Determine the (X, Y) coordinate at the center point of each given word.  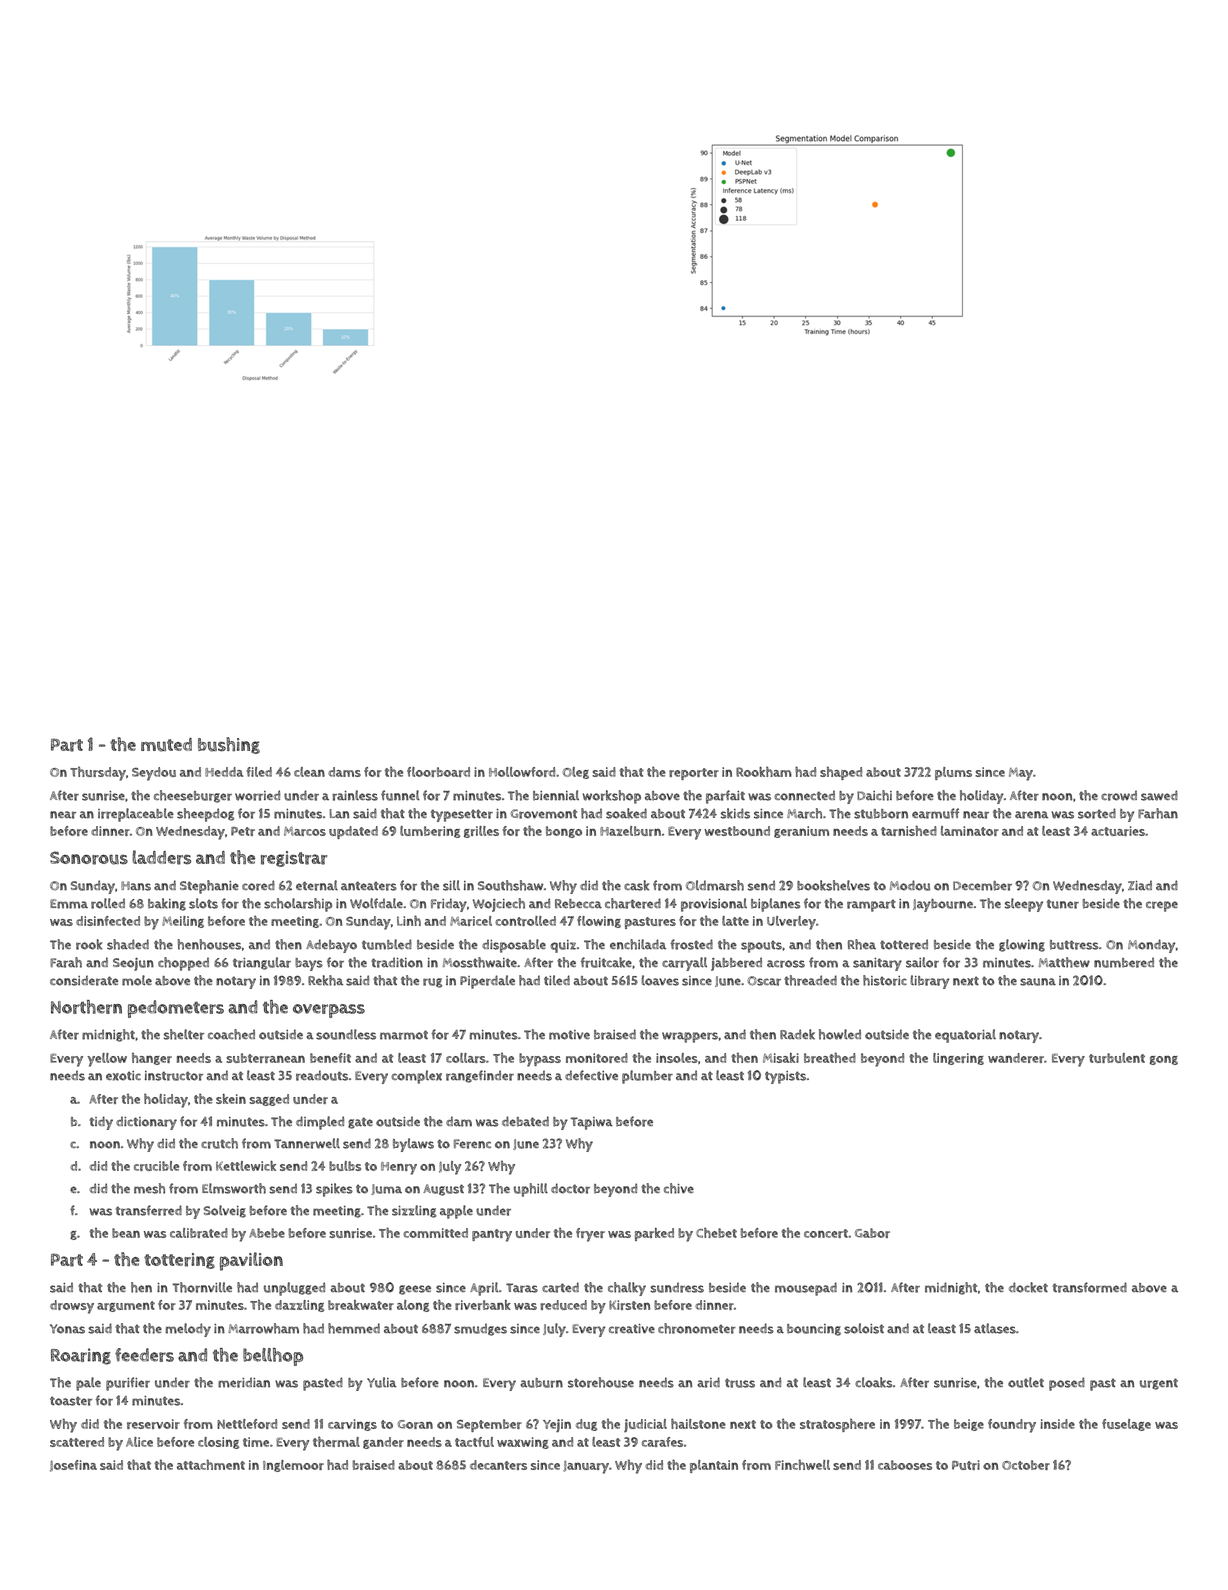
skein (231, 1099)
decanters (498, 1465)
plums (953, 773)
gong (1164, 1060)
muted (166, 745)
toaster (71, 1401)
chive (679, 1188)
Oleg (575, 773)
